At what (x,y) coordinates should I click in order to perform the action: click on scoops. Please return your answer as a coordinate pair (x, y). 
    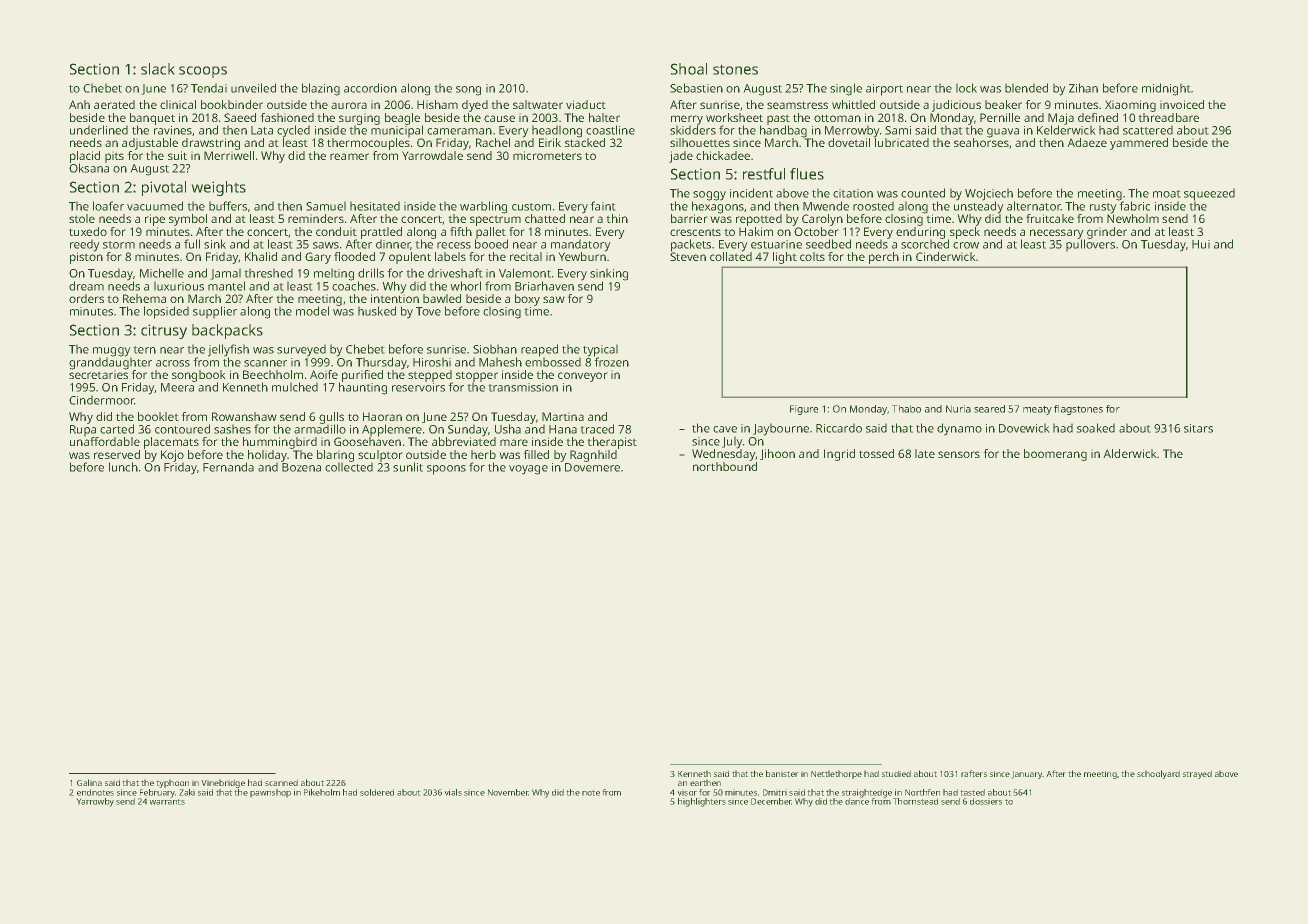
    Looking at the image, I should click on (203, 72).
